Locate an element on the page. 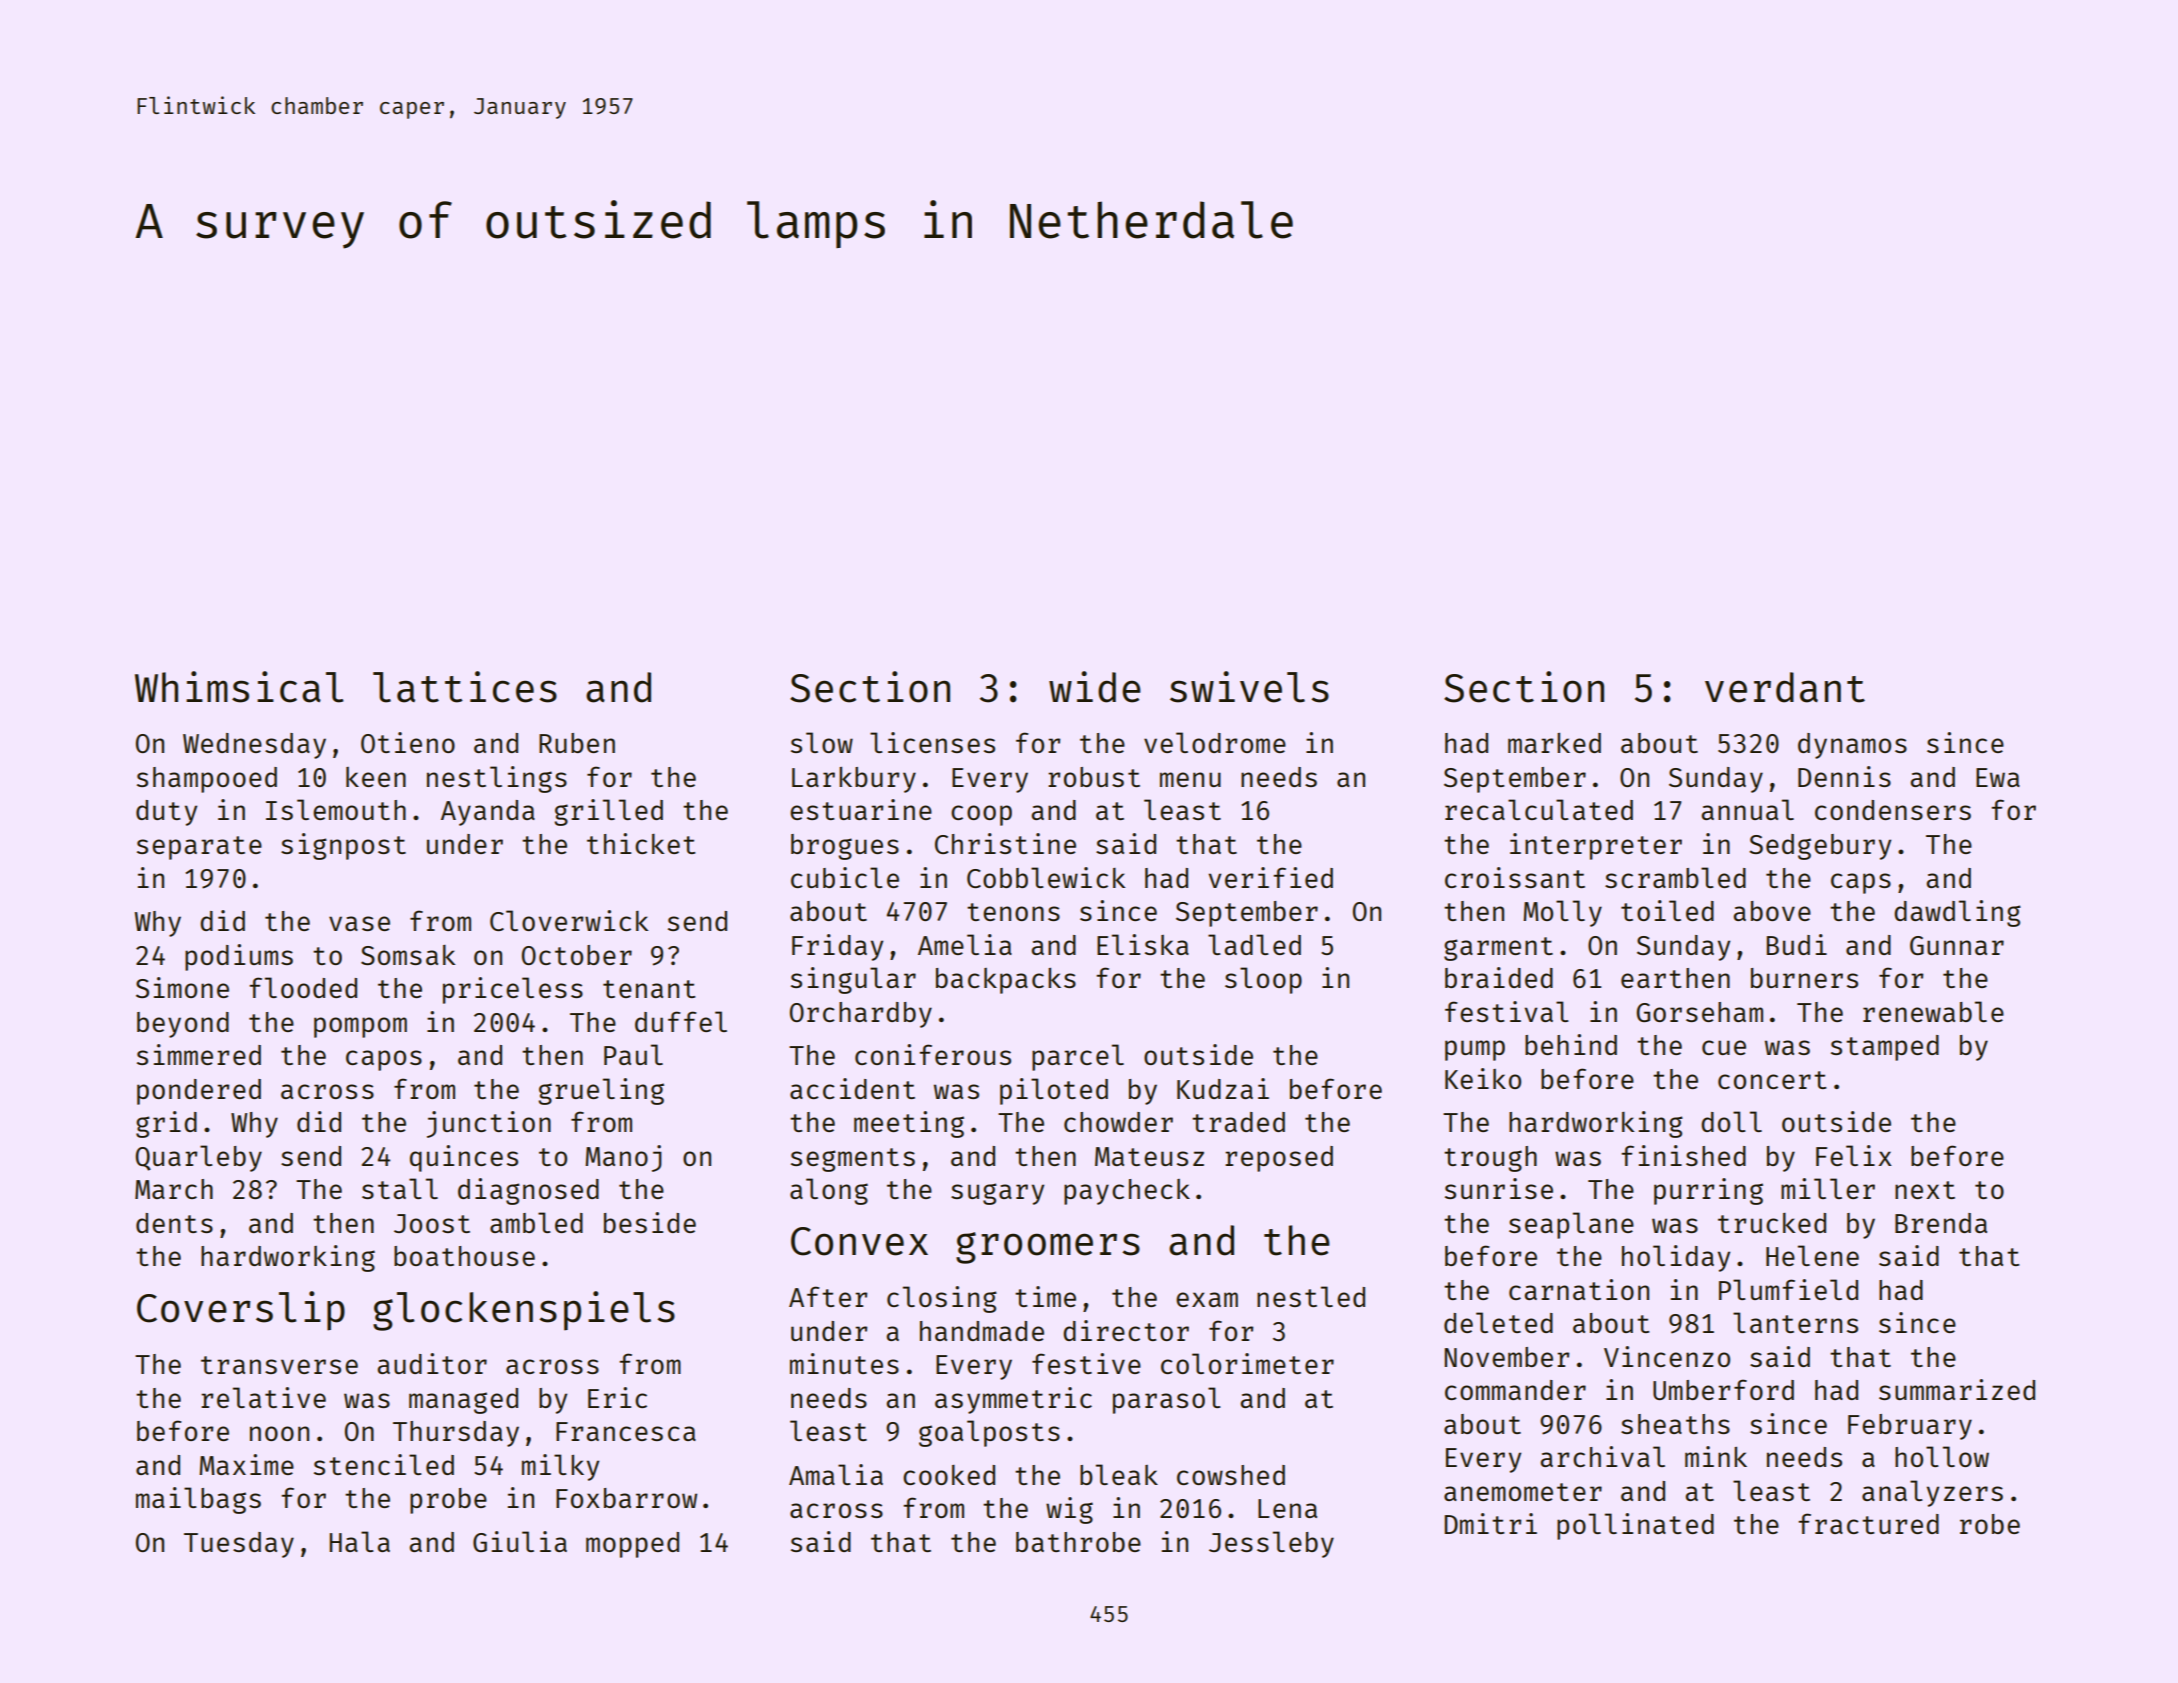 This page has height=1683, width=2178. recalculated is located at coordinates (1539, 809).
